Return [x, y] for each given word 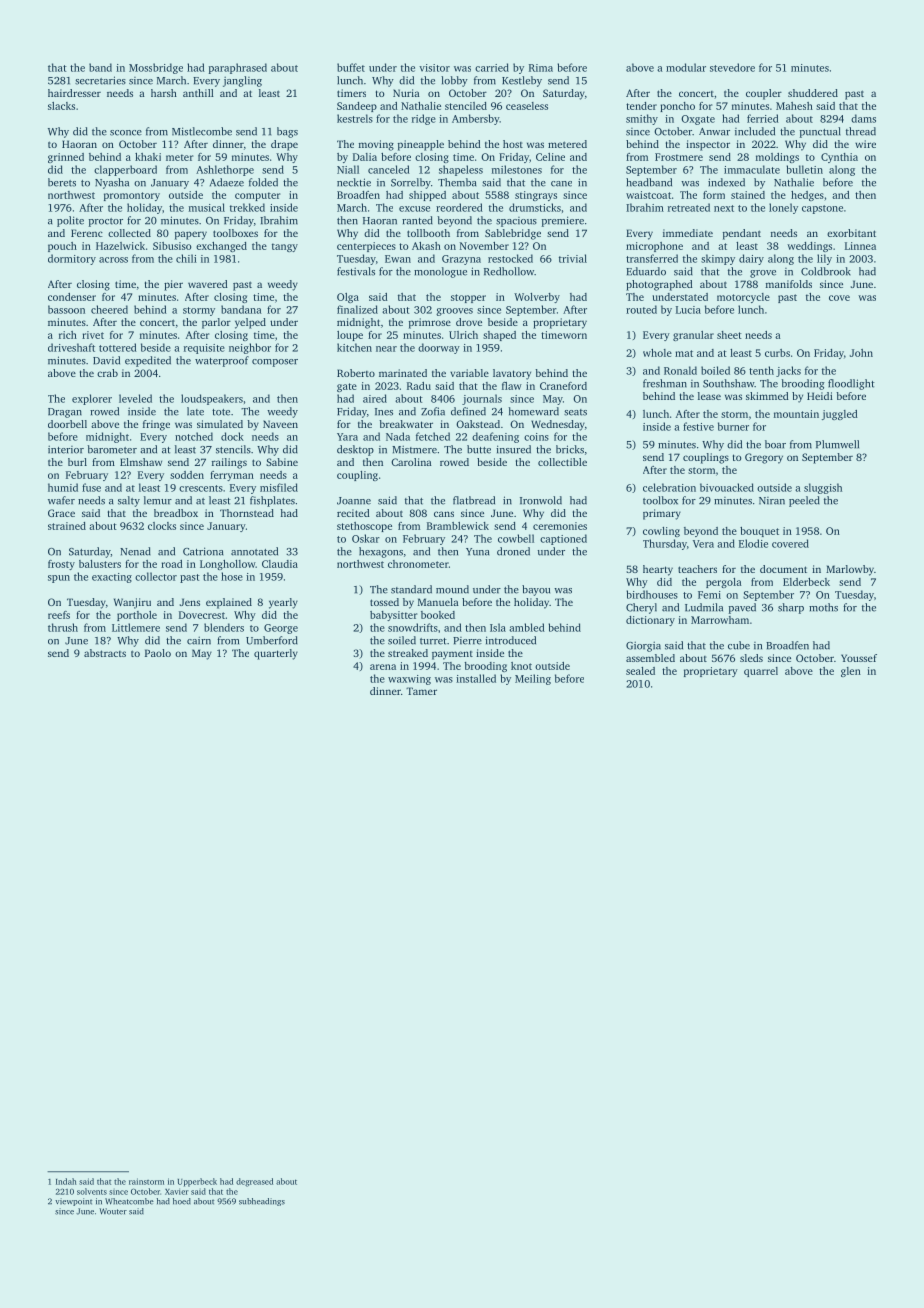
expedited [148, 361]
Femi [709, 595]
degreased [254, 1182]
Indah [66, 1181]
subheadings [262, 1202]
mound [452, 589]
